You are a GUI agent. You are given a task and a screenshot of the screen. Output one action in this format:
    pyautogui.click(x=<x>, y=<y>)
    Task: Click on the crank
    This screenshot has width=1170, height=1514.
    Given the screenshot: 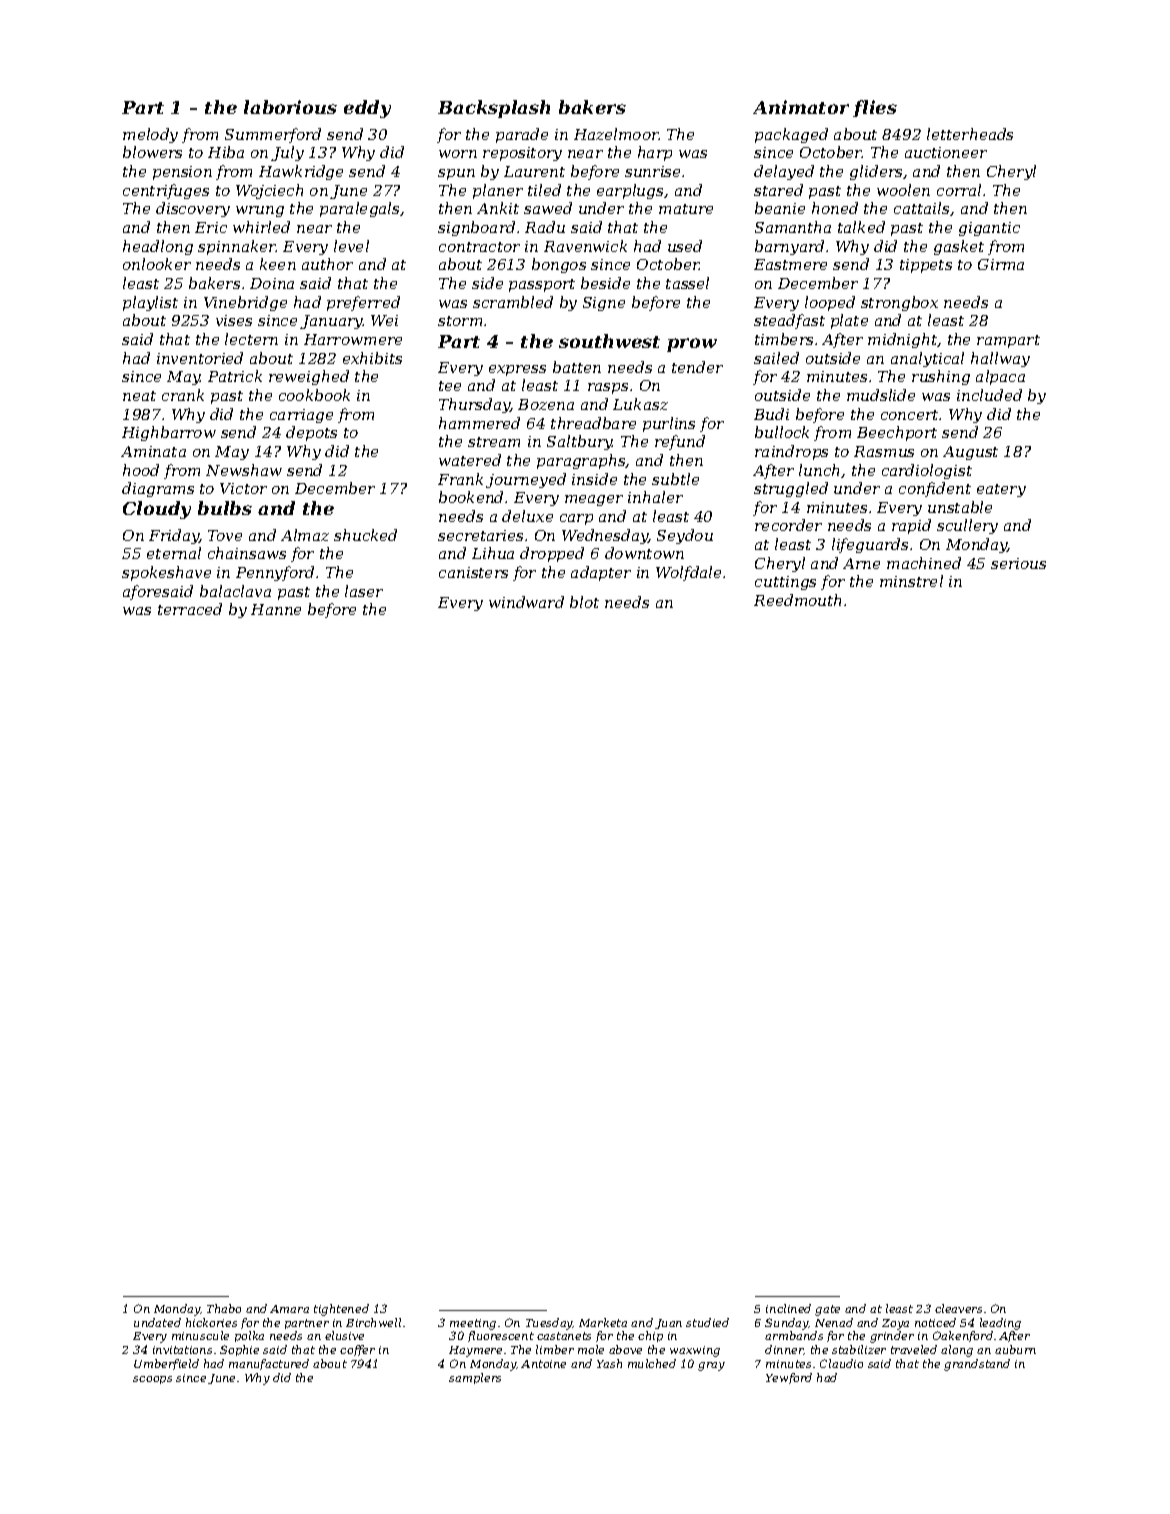 What is the action you would take?
    pyautogui.click(x=183, y=395)
